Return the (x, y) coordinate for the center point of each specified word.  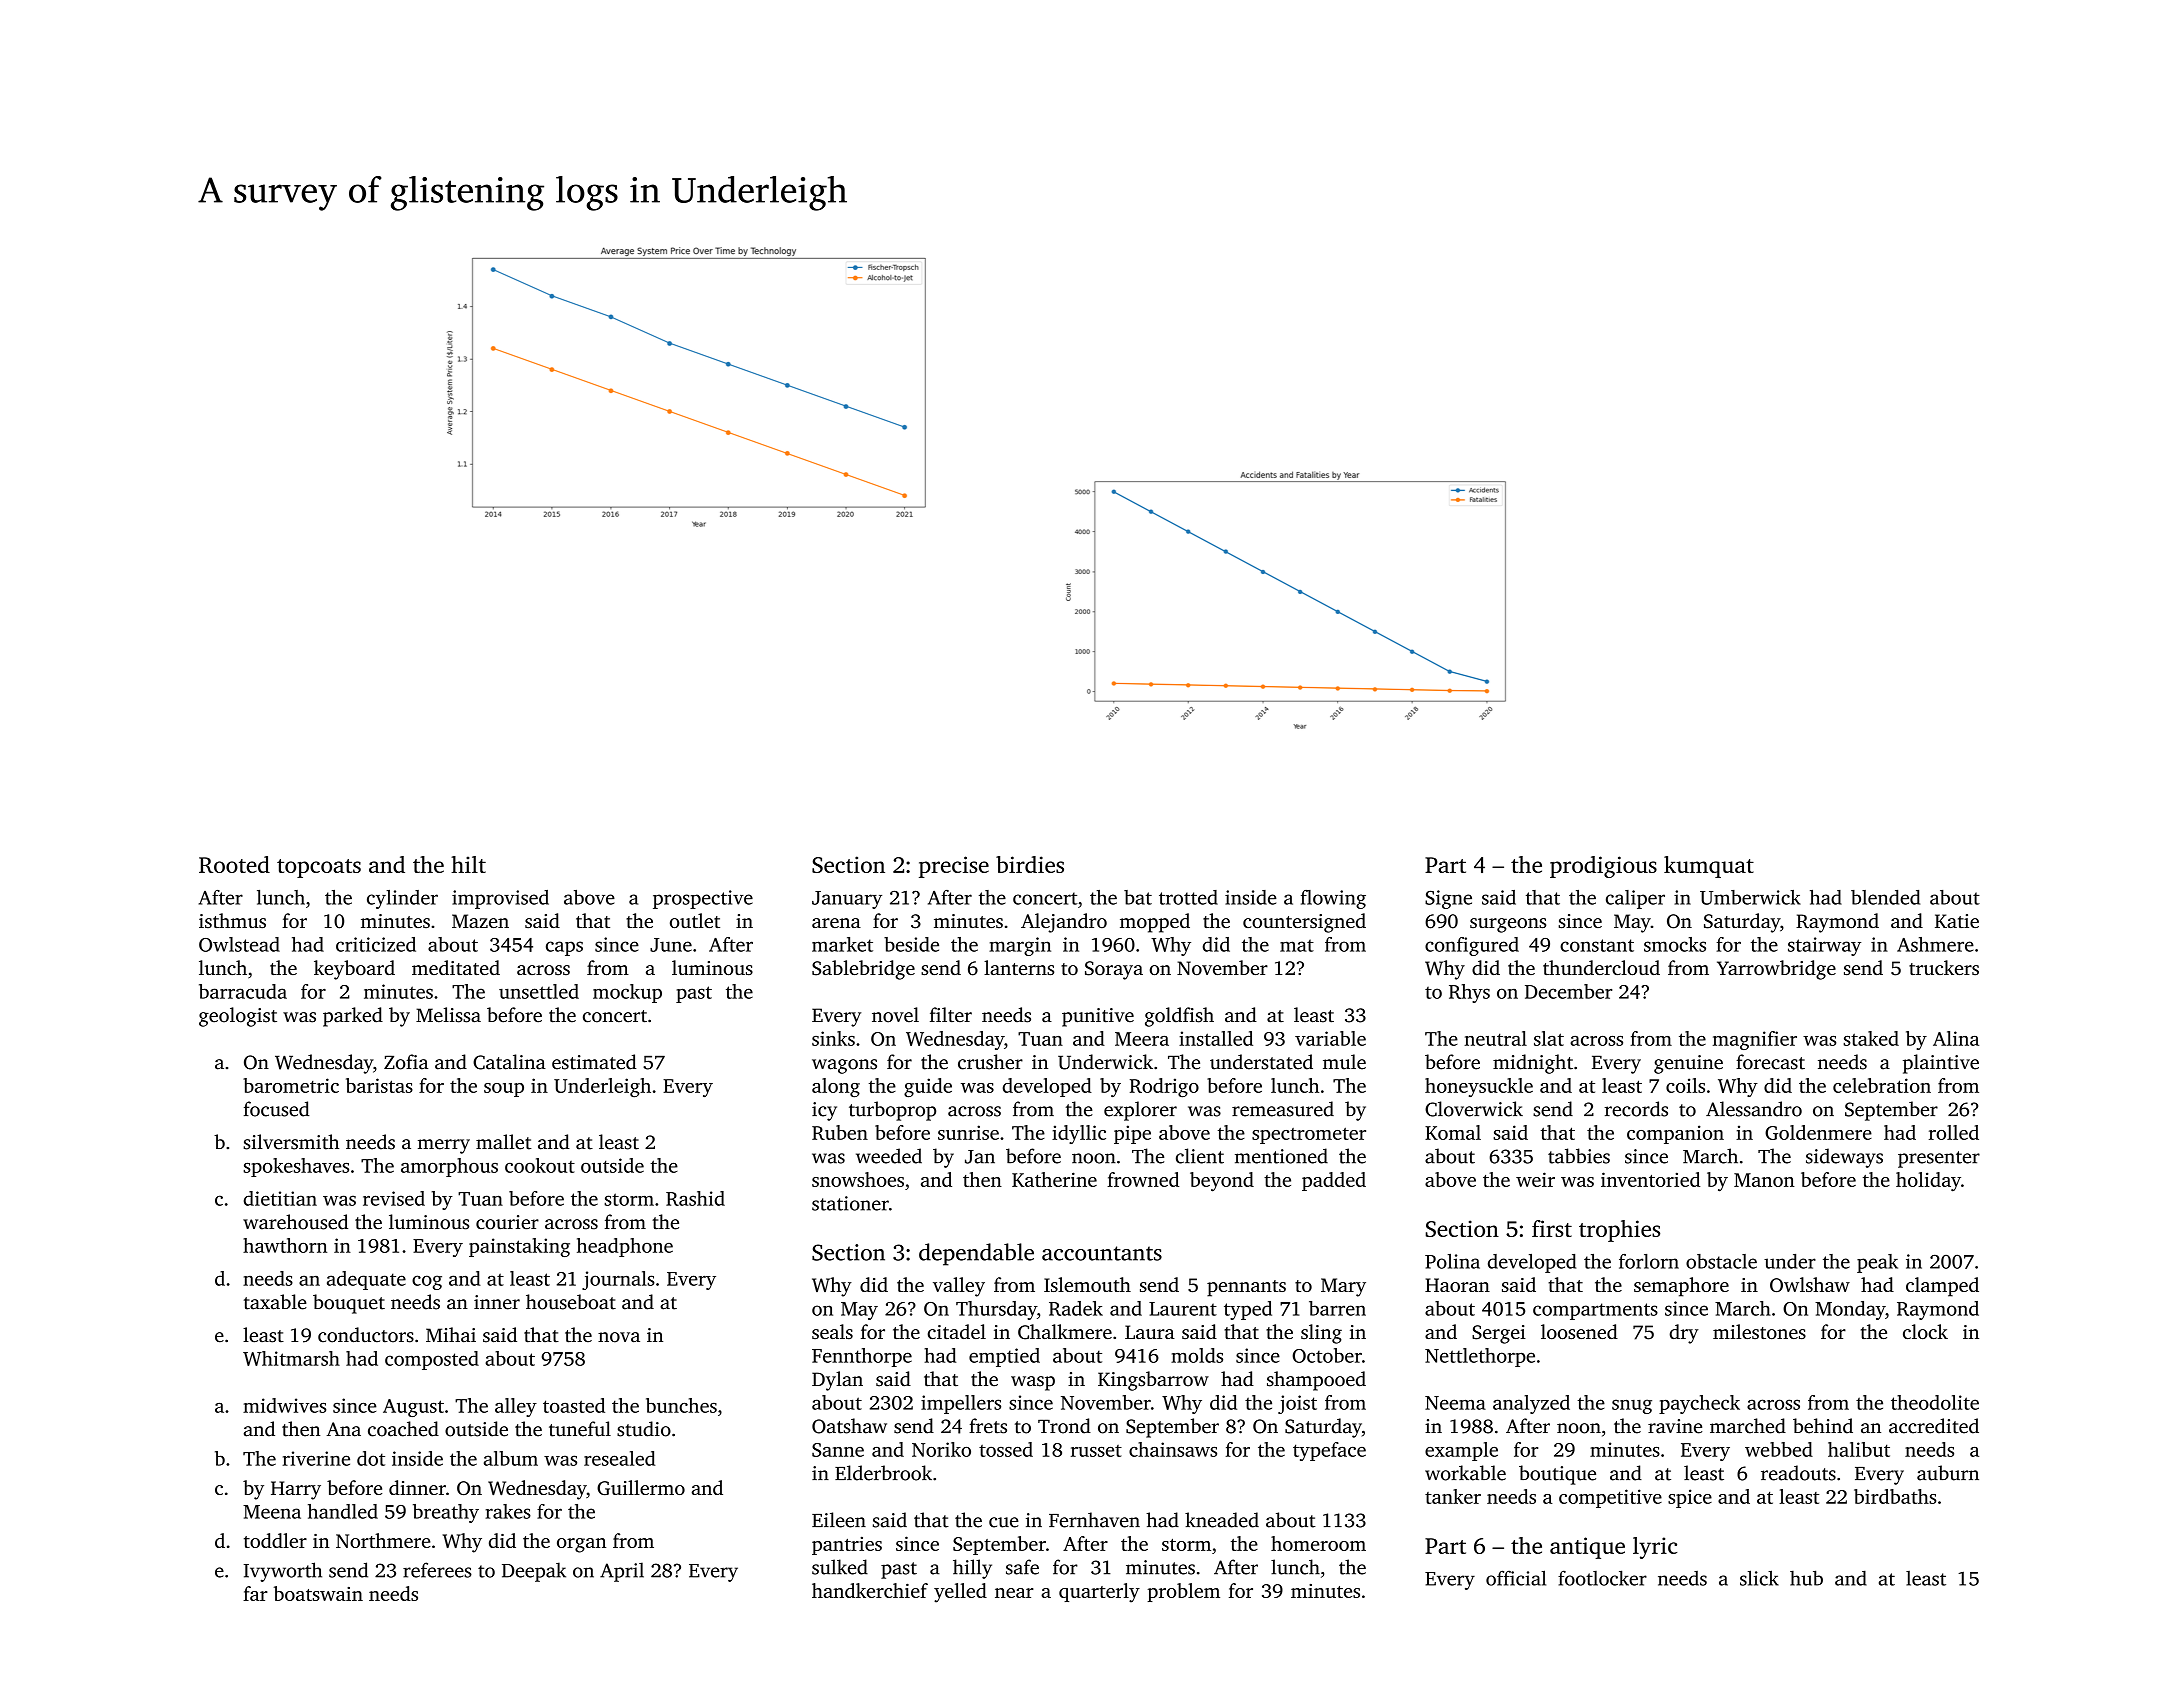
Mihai (451, 1335)
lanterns (1019, 967)
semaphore (1681, 1287)
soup (504, 1090)
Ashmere (1935, 944)
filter (951, 1015)
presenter (1939, 1159)
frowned (1143, 1179)
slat (1549, 1038)
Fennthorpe (862, 1357)
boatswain (318, 1593)
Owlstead (239, 944)
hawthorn (285, 1245)
